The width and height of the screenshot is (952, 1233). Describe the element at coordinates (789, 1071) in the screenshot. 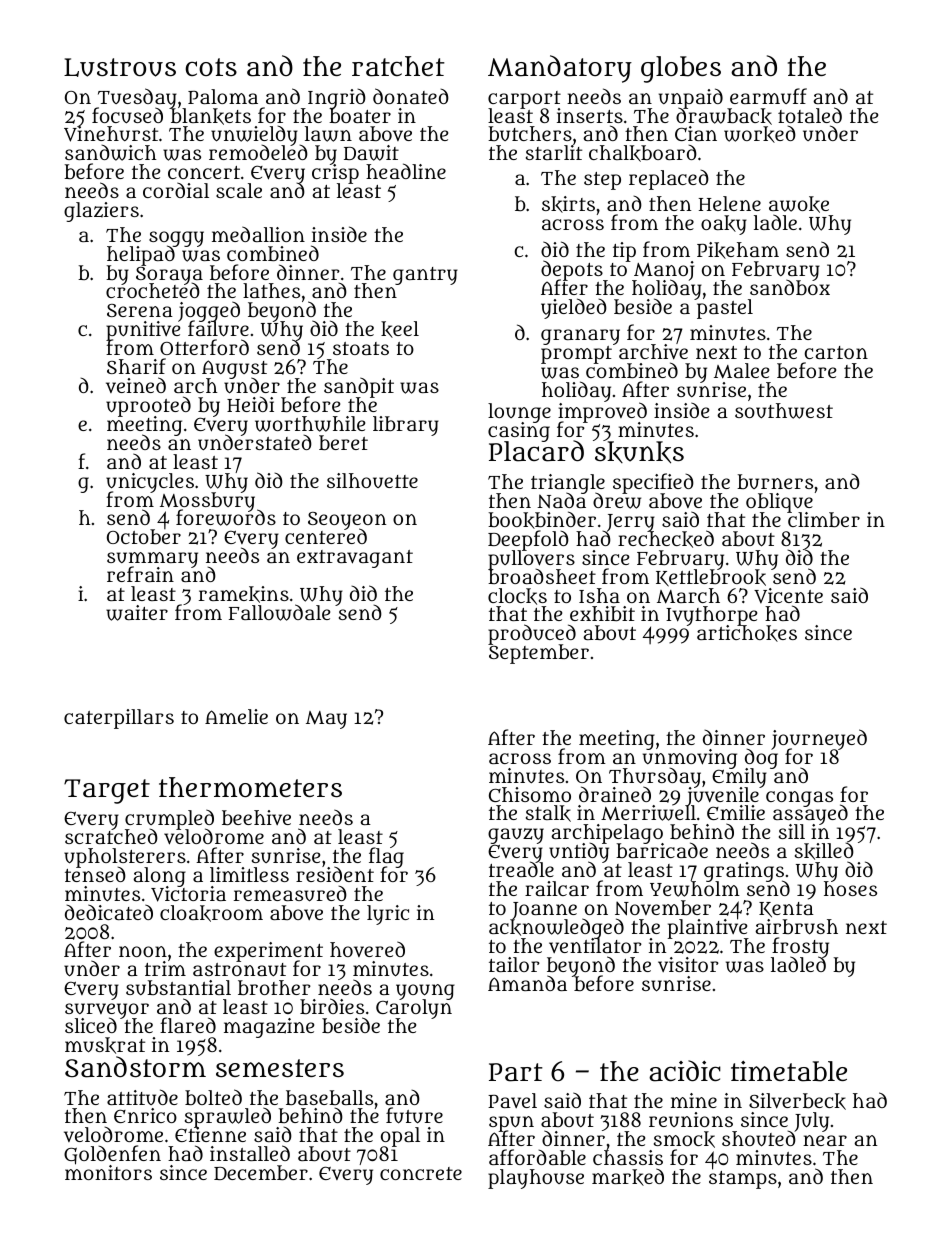

I see `timetable` at that location.
